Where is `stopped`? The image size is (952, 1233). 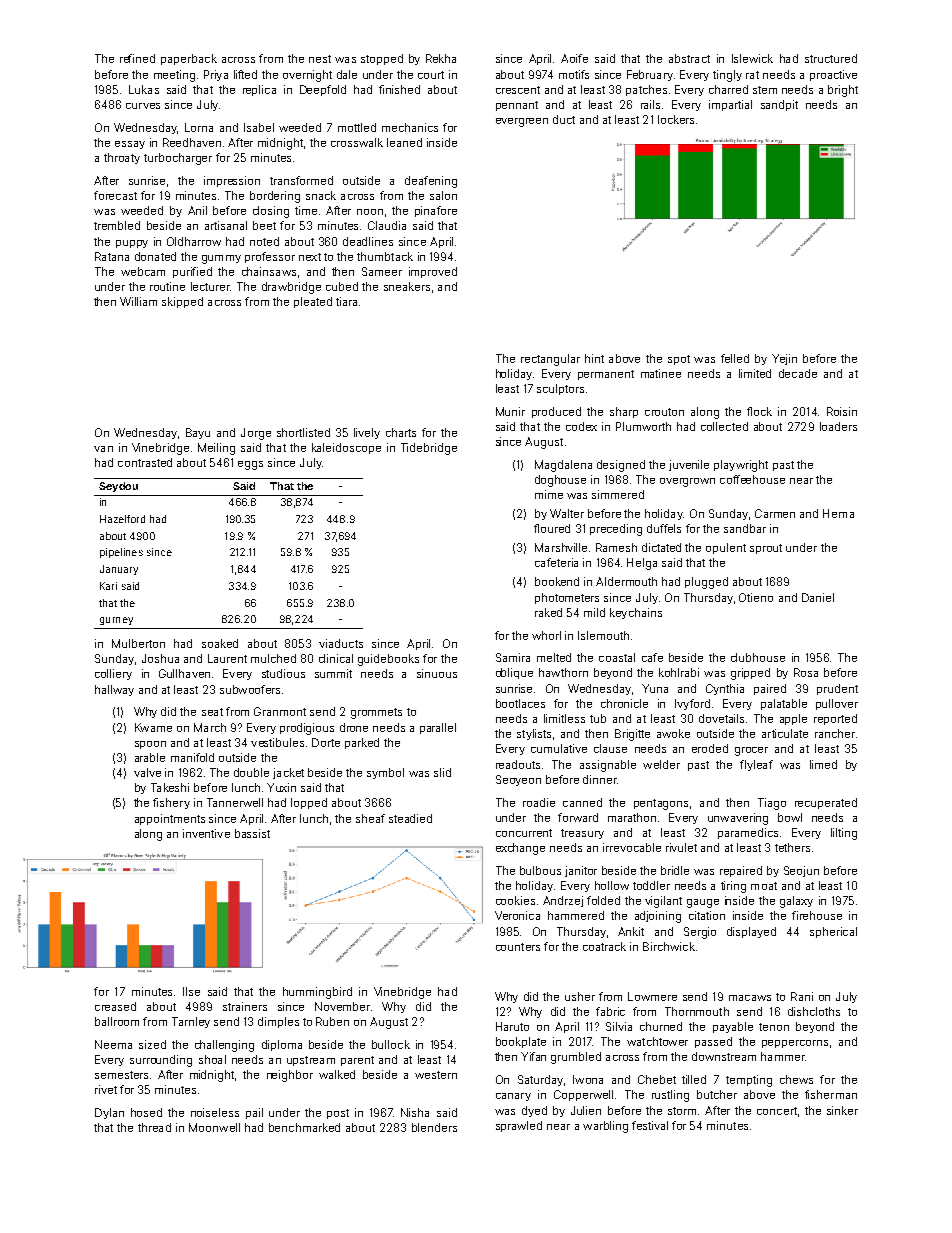 stopped is located at coordinates (382, 59).
